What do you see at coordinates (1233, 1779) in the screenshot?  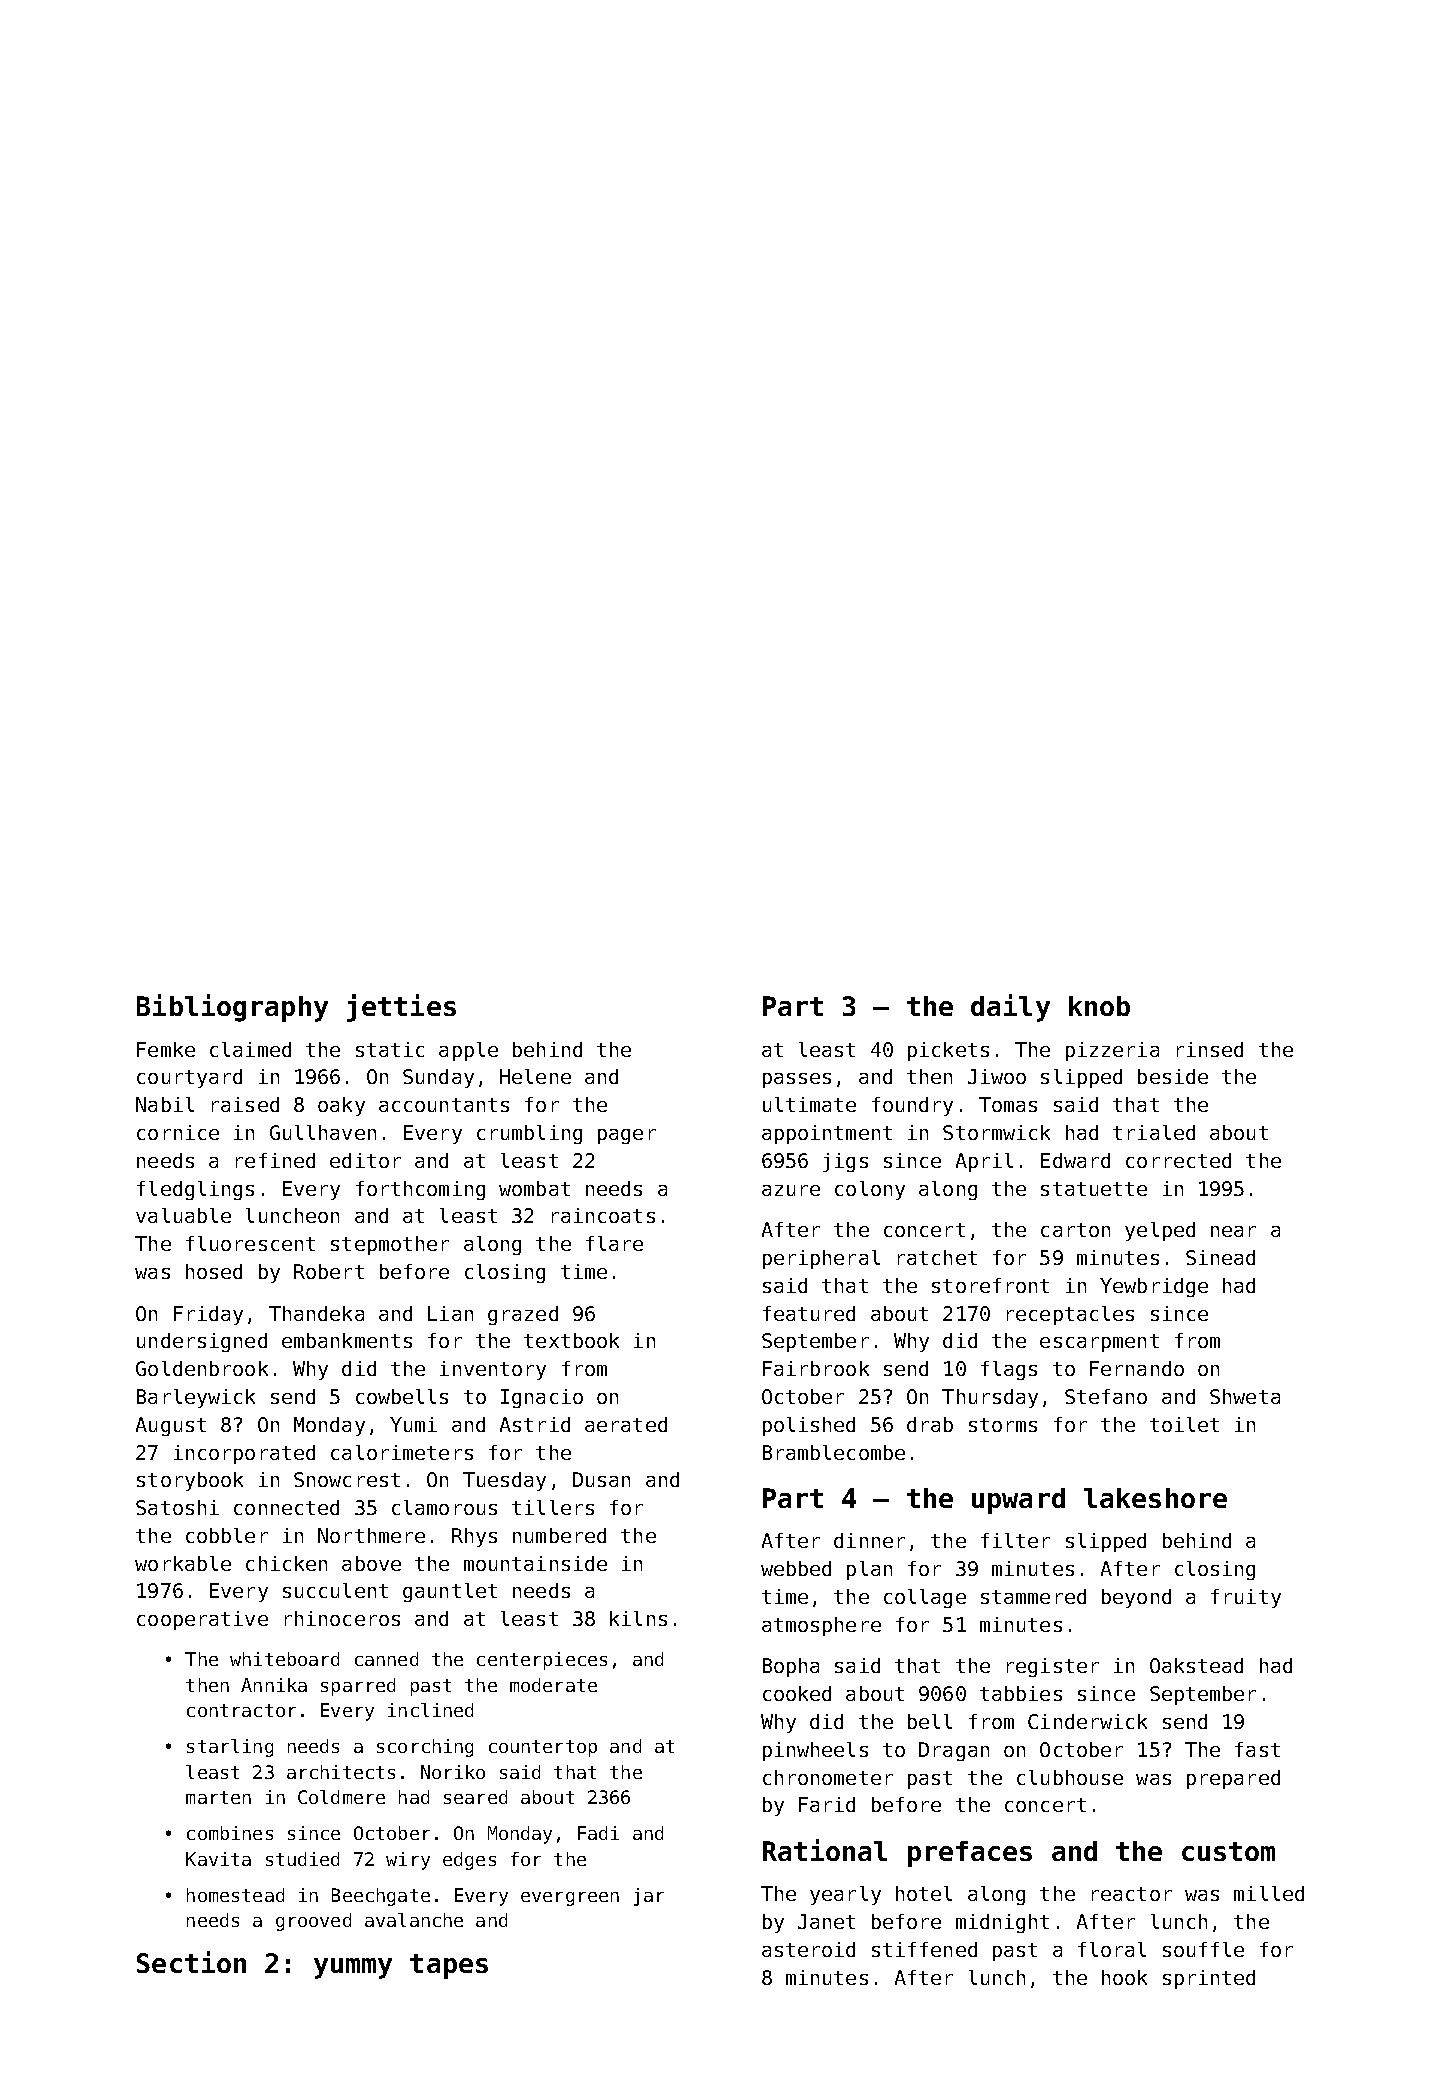 I see `prepared` at bounding box center [1233, 1779].
